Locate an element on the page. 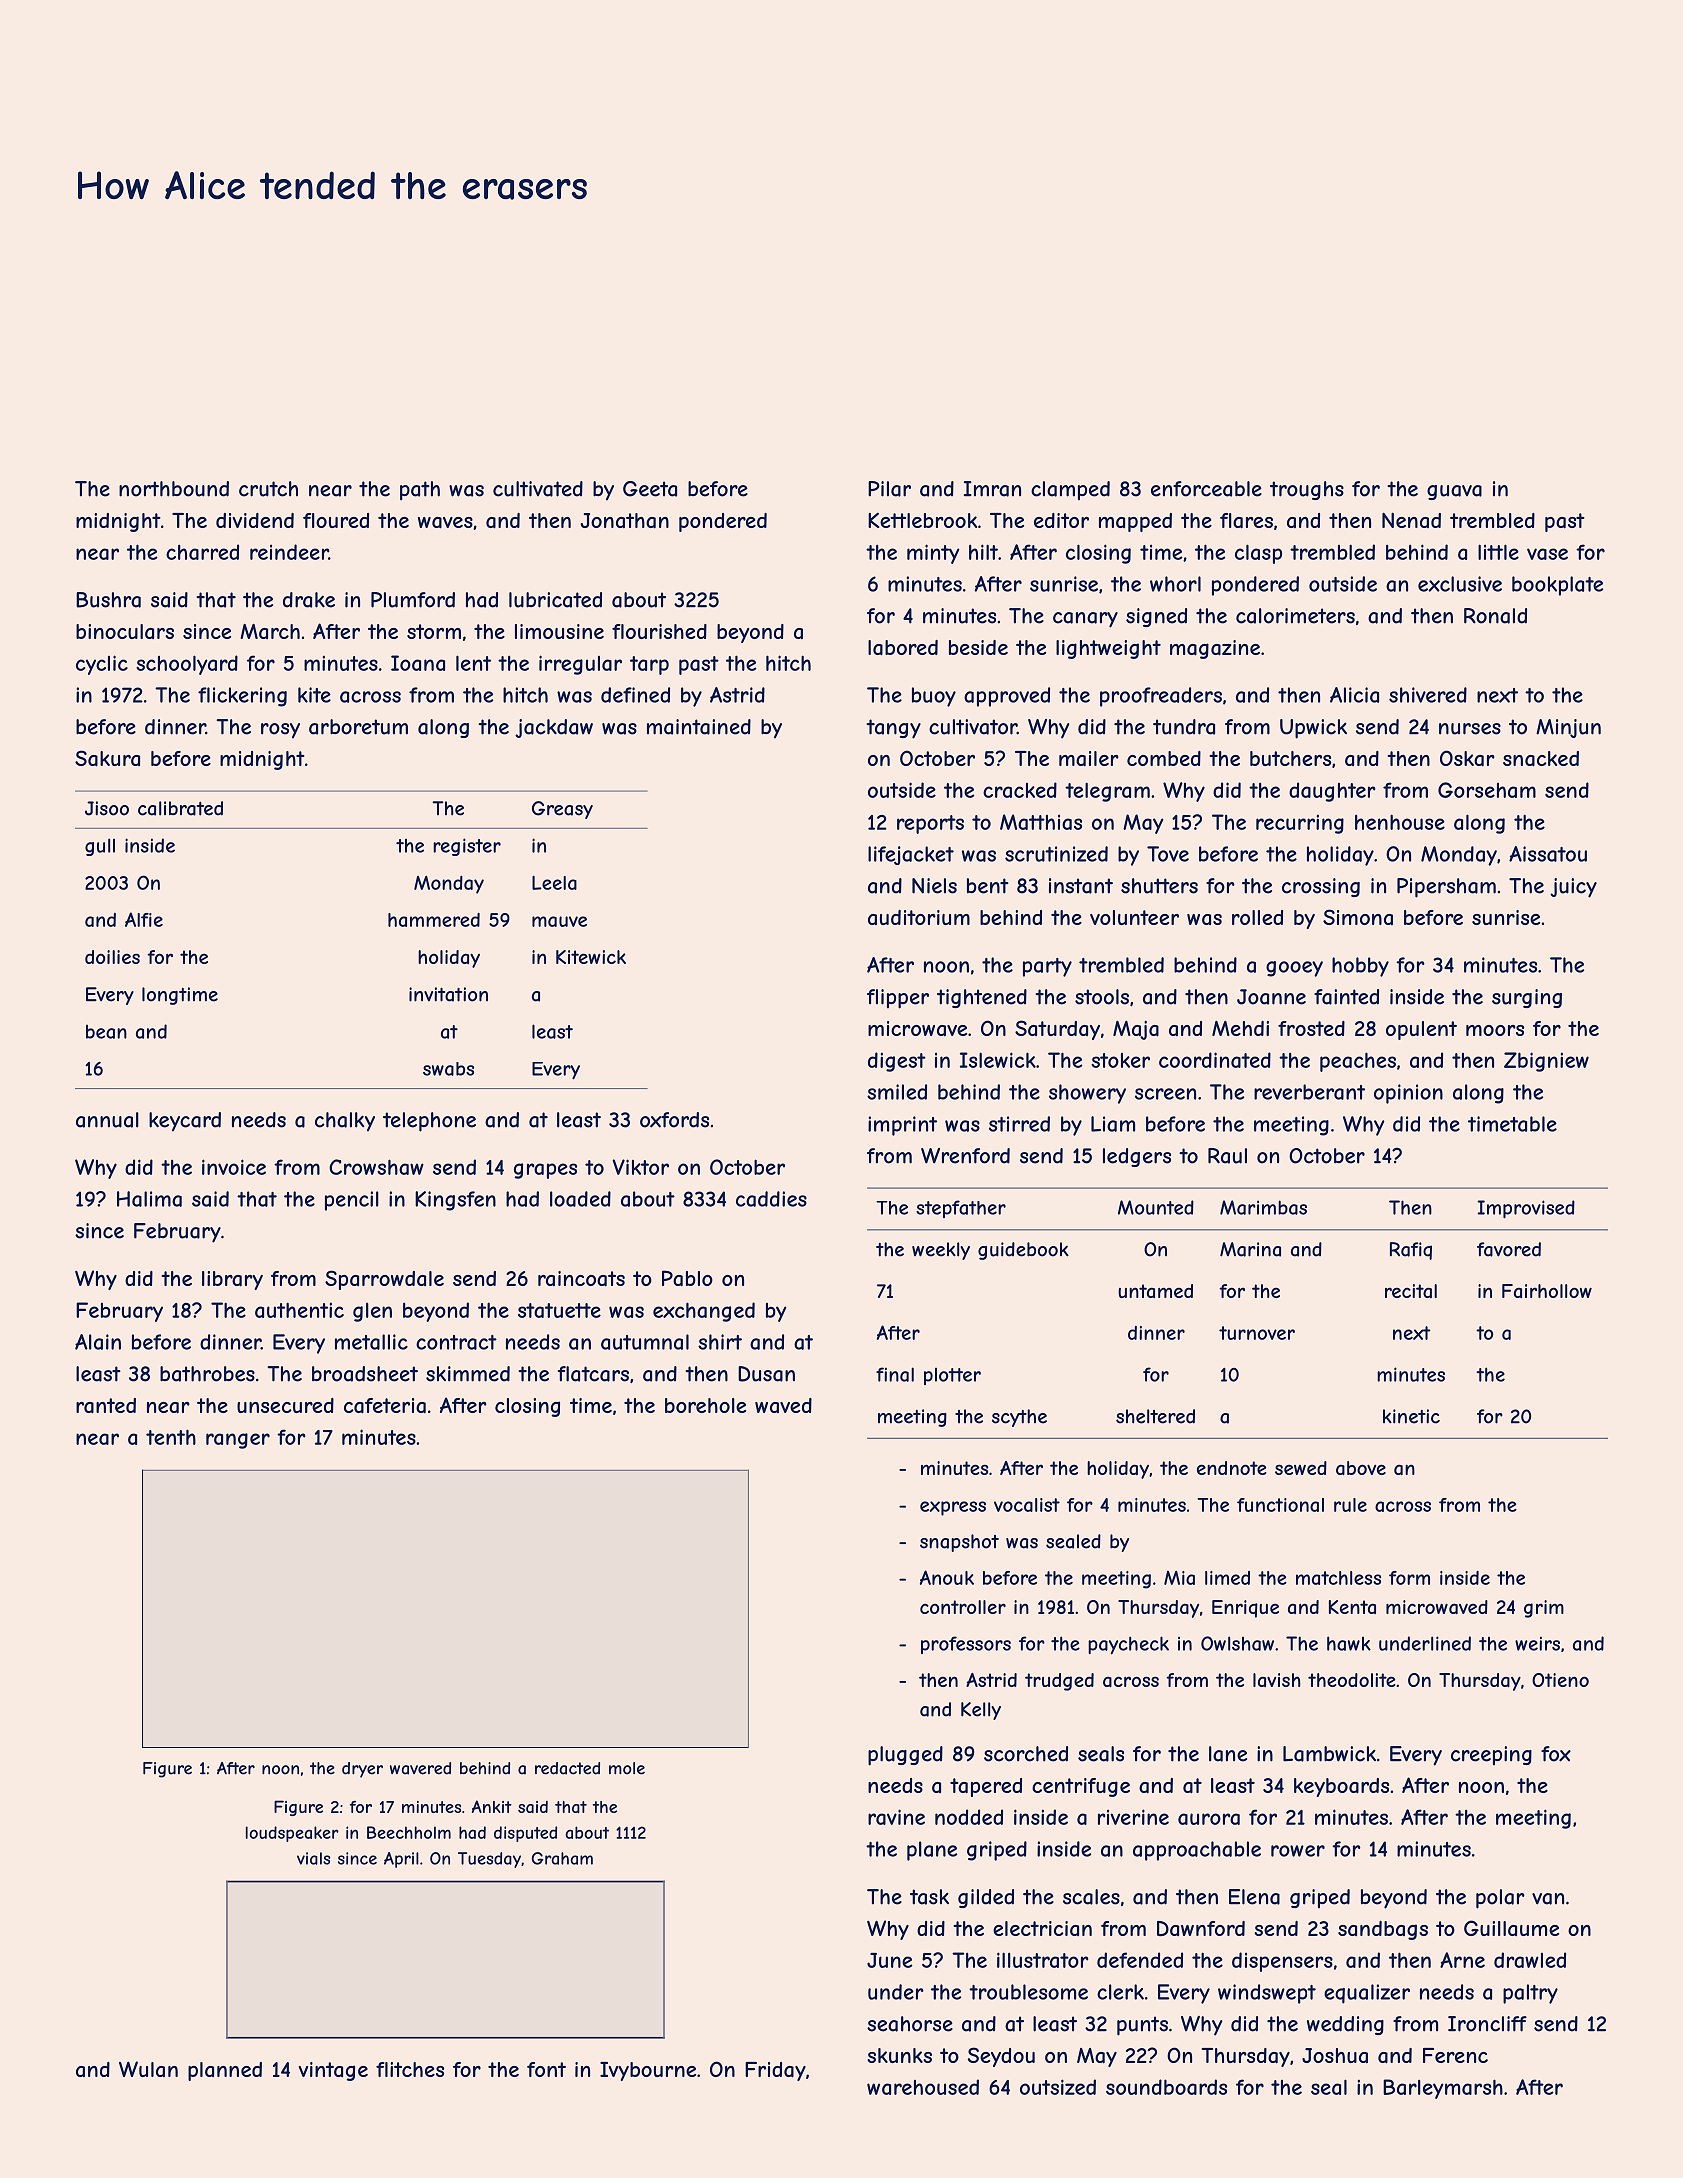 This image has width=1683, height=2178. Alfie is located at coordinates (144, 919).
